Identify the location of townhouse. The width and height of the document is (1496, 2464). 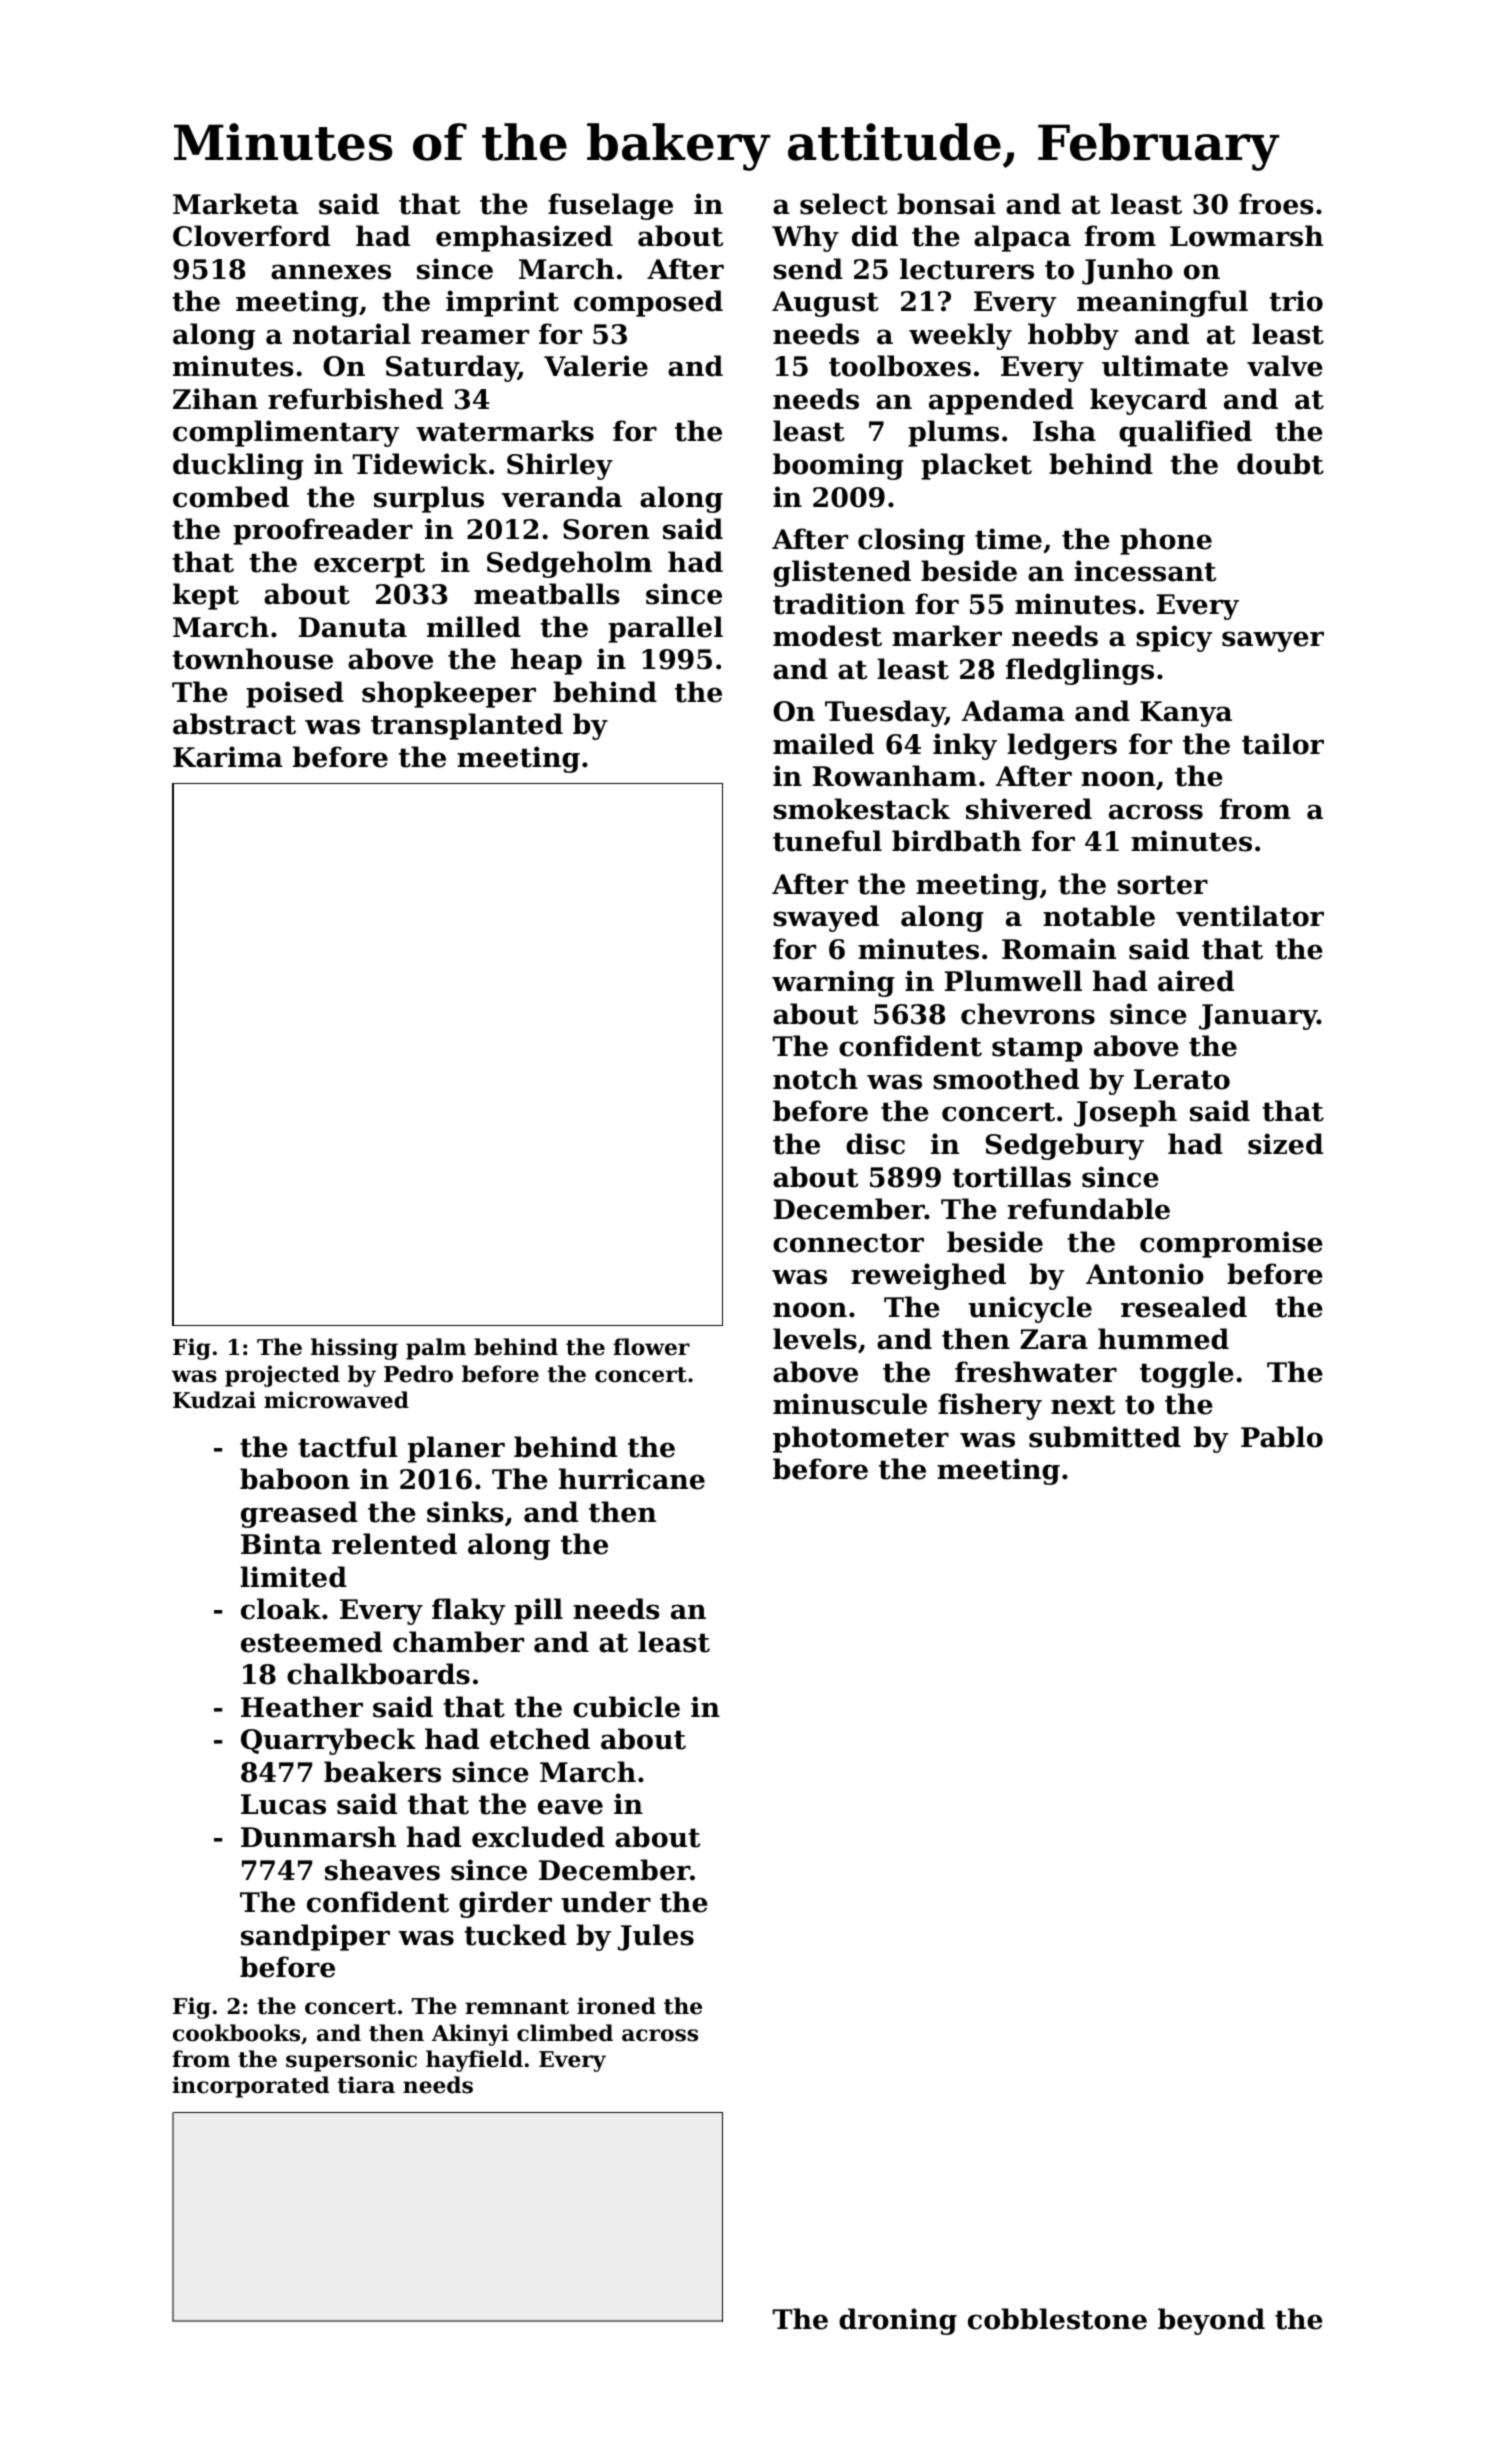
(252, 659).
